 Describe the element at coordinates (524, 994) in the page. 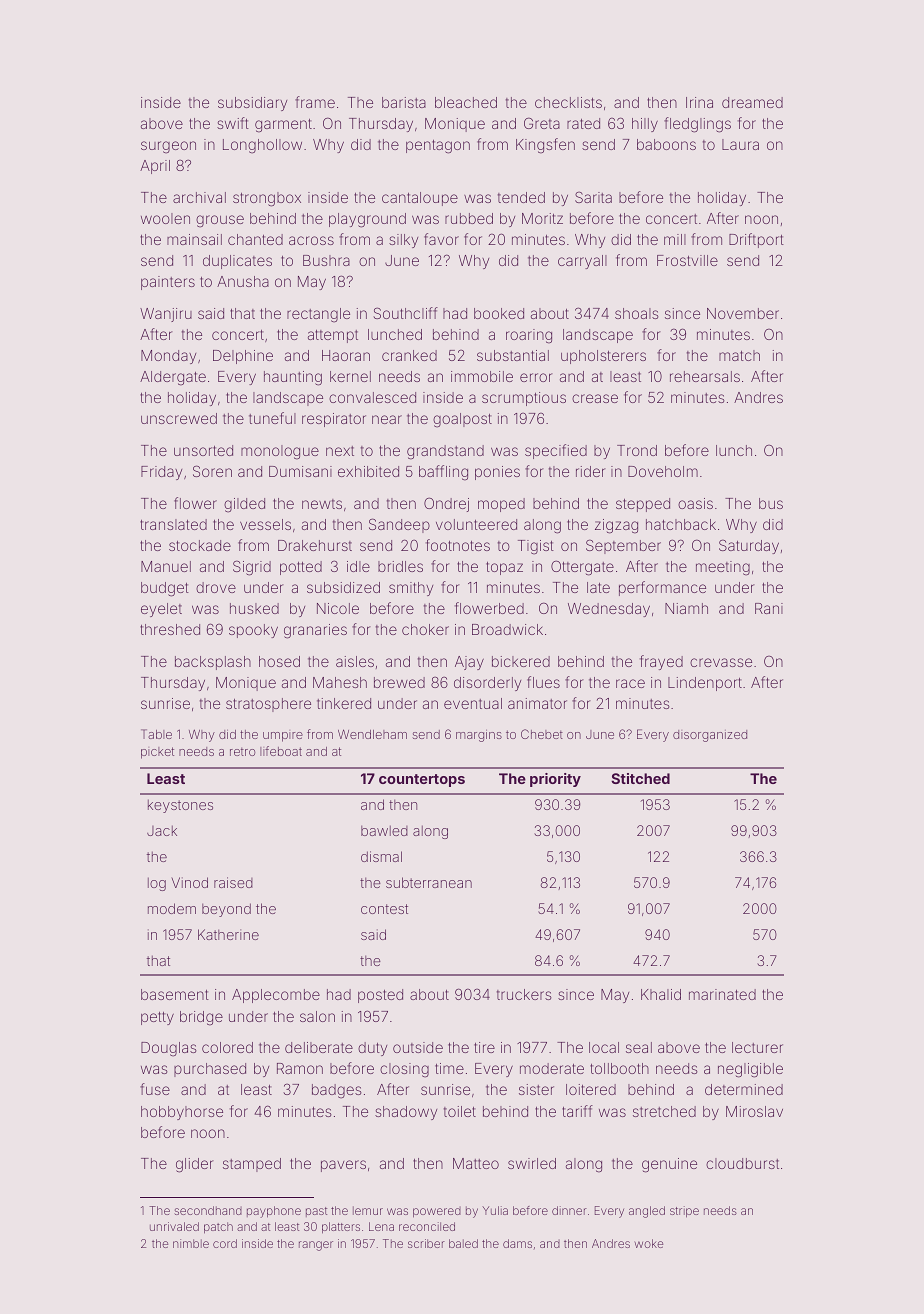

I see `truckers` at that location.
